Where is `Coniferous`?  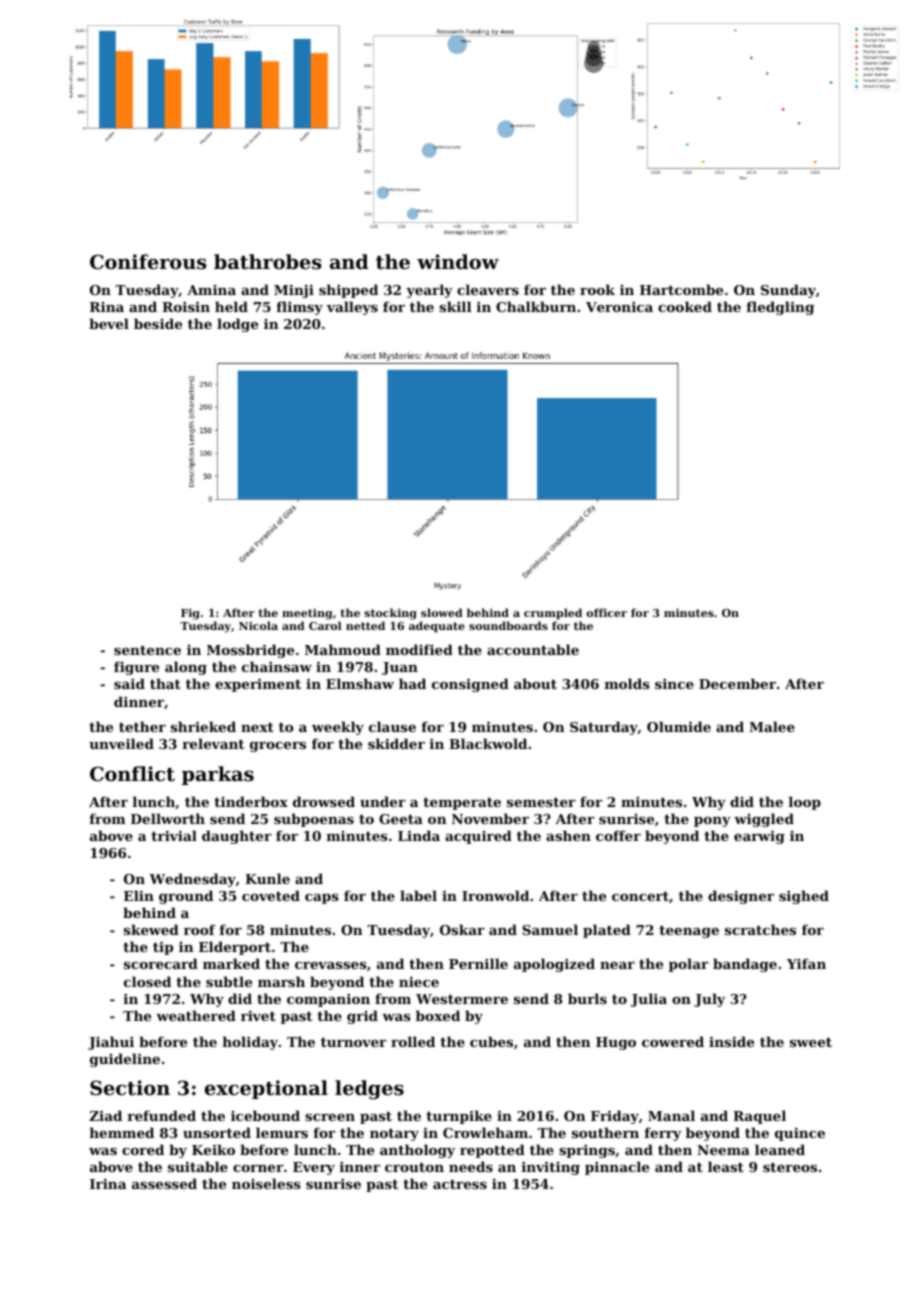 Coniferous is located at coordinates (148, 262).
